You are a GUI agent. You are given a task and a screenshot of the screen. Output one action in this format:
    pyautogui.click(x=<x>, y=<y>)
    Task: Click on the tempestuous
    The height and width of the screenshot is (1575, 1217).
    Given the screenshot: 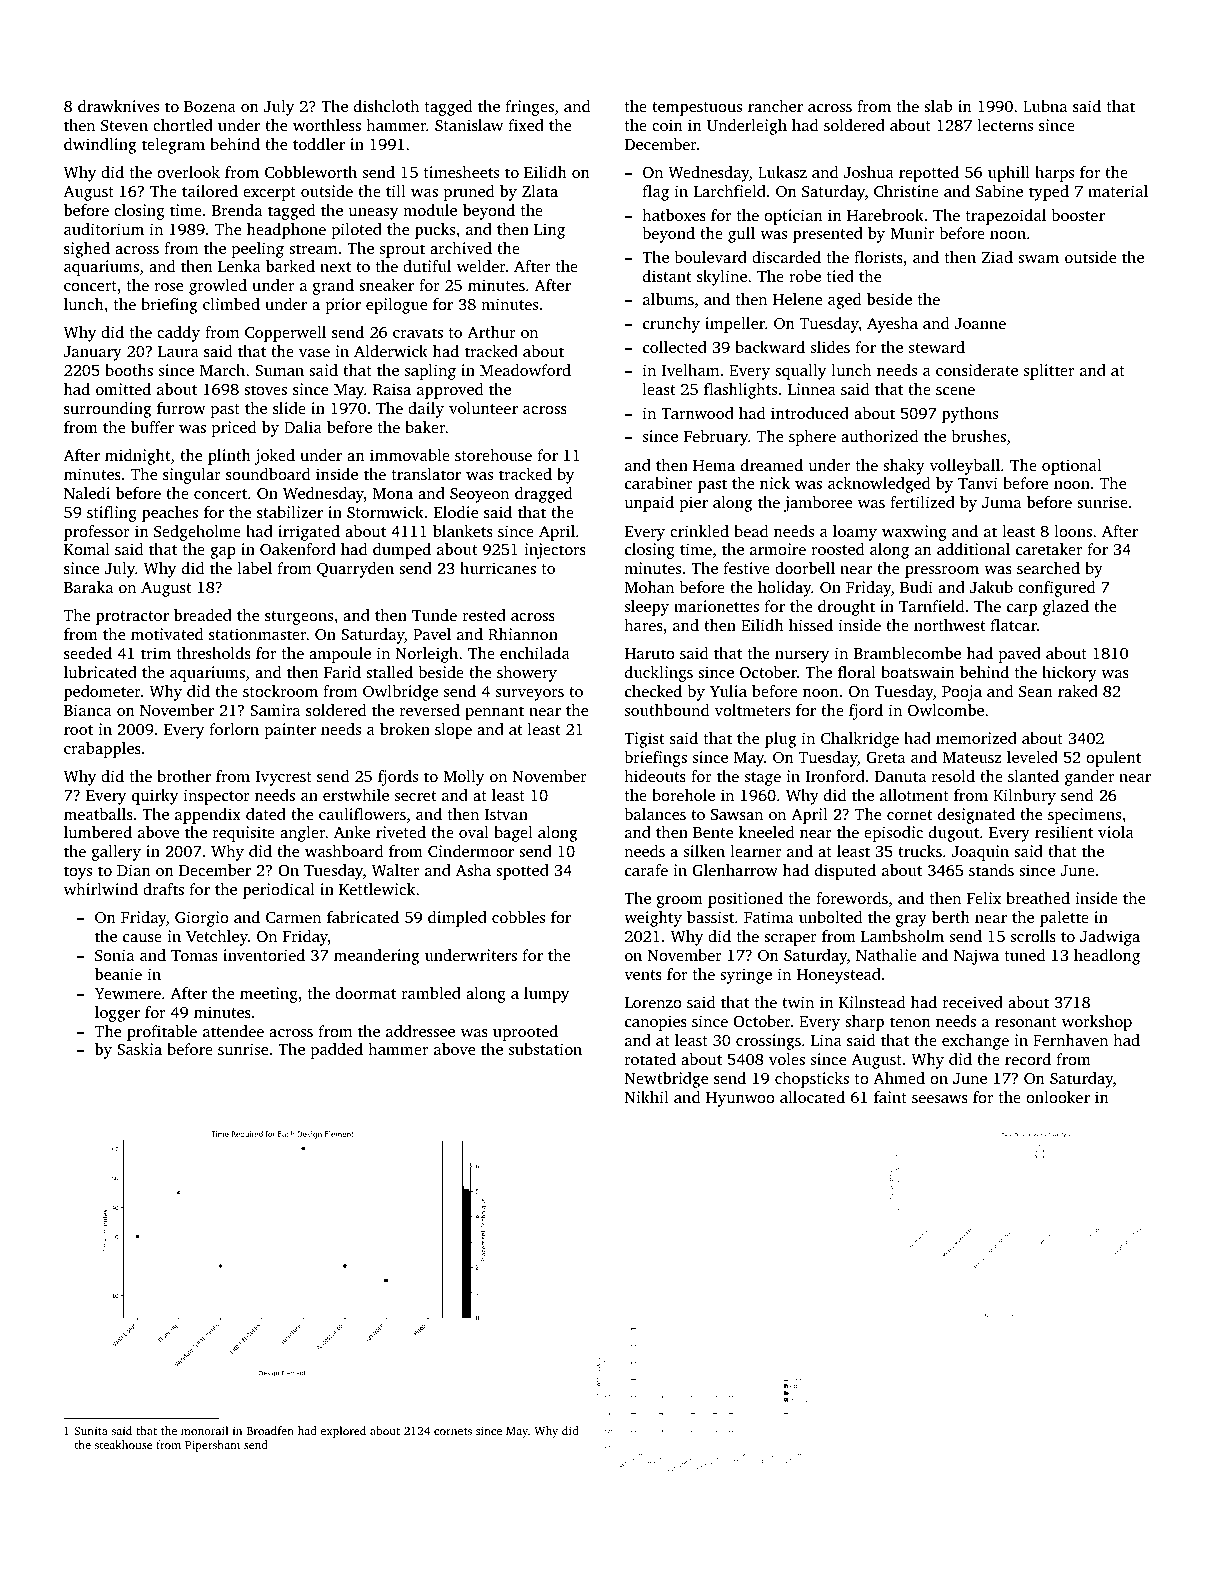 What is the action you would take?
    pyautogui.click(x=697, y=109)
